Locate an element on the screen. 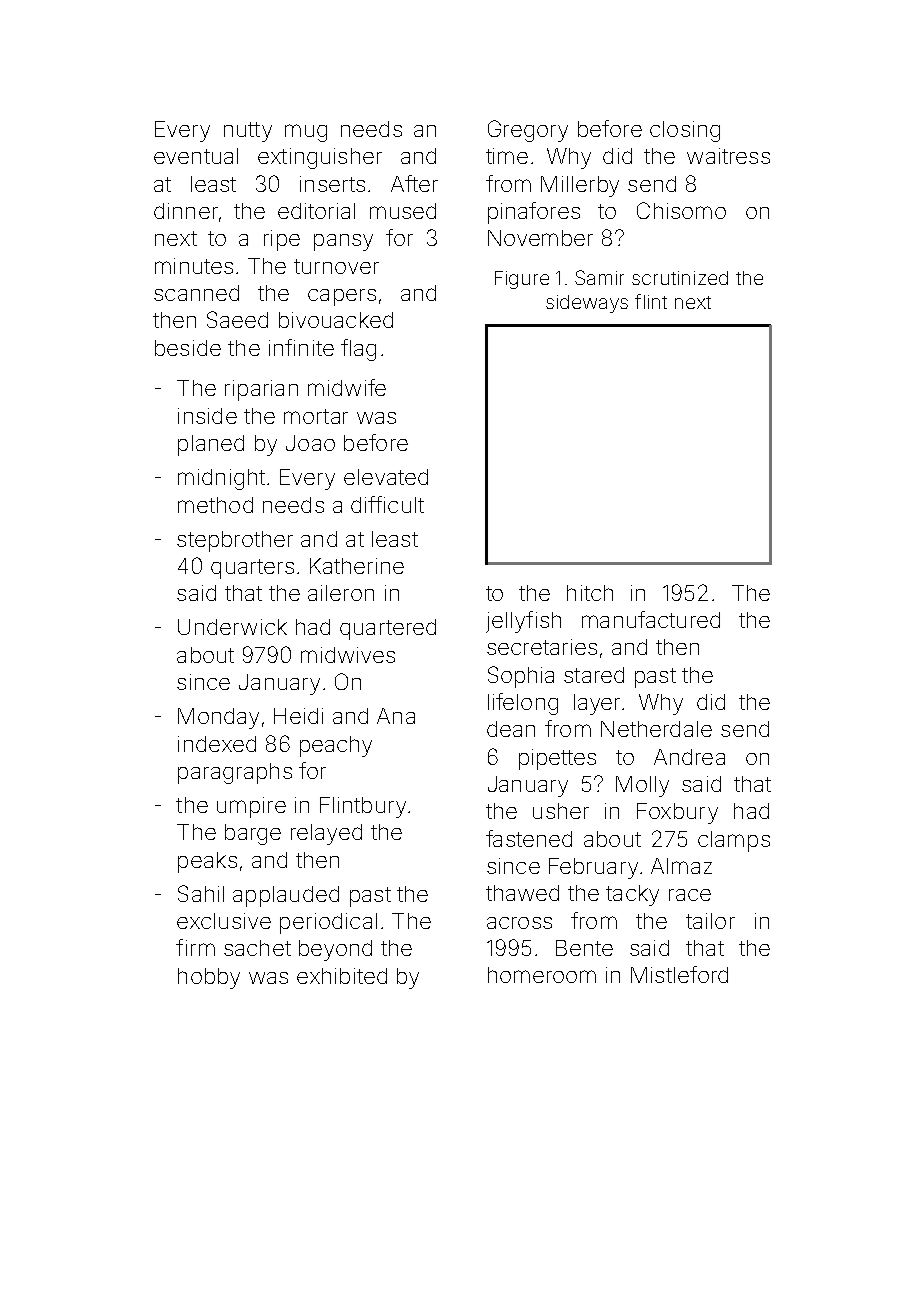 Image resolution: width=924 pixels, height=1311 pixels. editorial is located at coordinates (316, 211).
